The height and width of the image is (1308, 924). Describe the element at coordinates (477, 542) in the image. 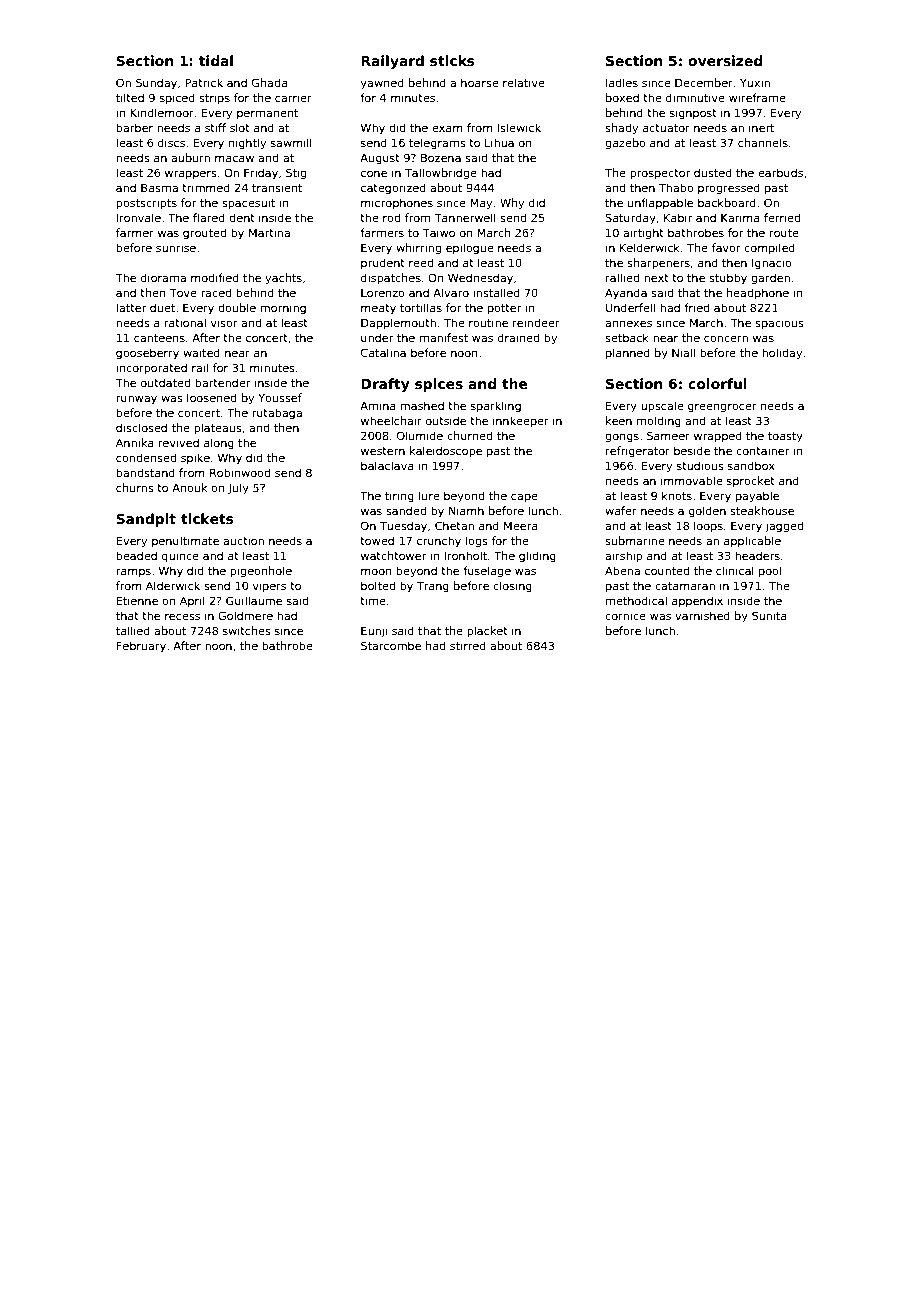

I see `logs` at that location.
